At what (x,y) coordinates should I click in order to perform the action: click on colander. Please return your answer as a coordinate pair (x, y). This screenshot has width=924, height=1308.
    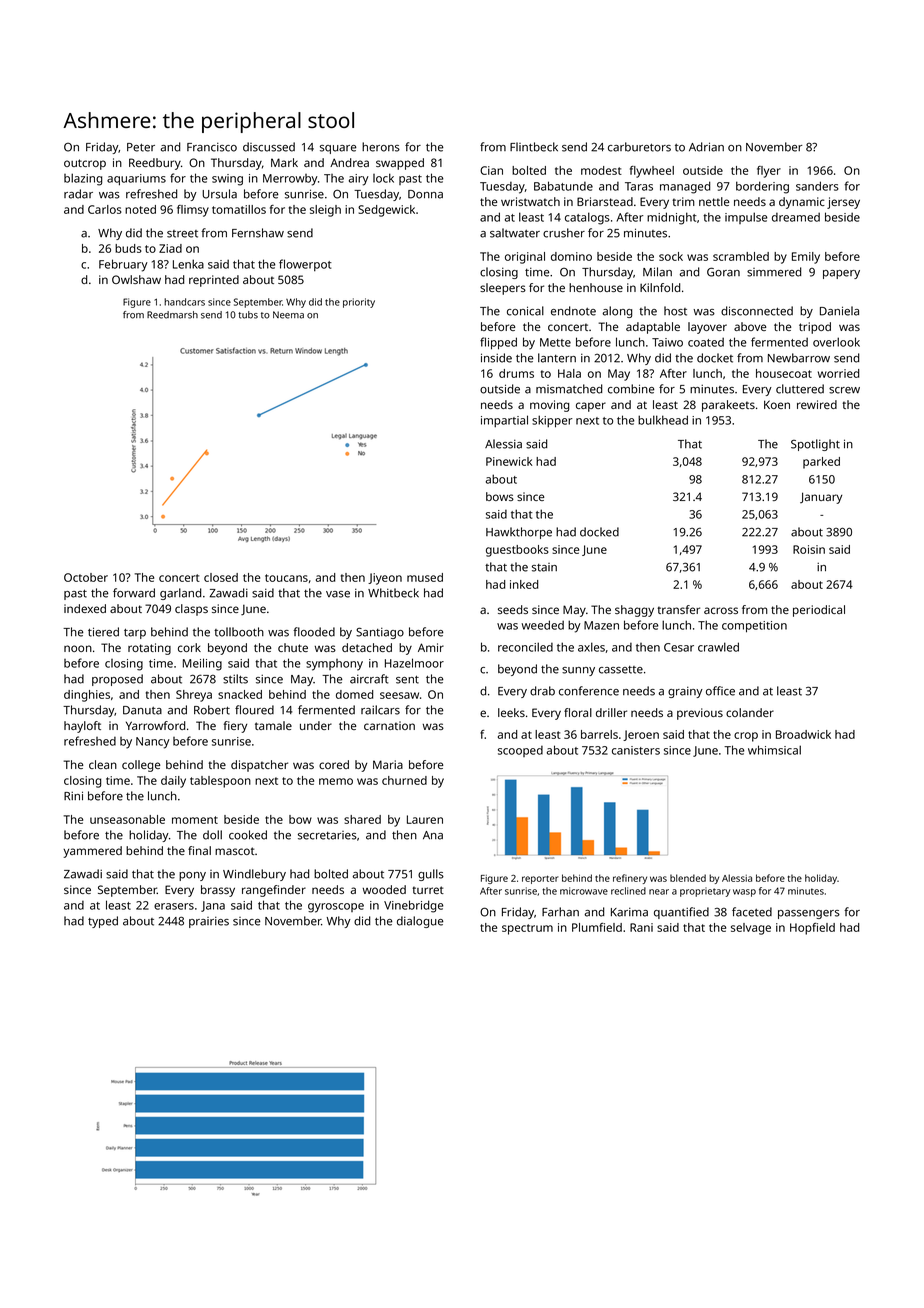
    Looking at the image, I should click on (750, 712).
